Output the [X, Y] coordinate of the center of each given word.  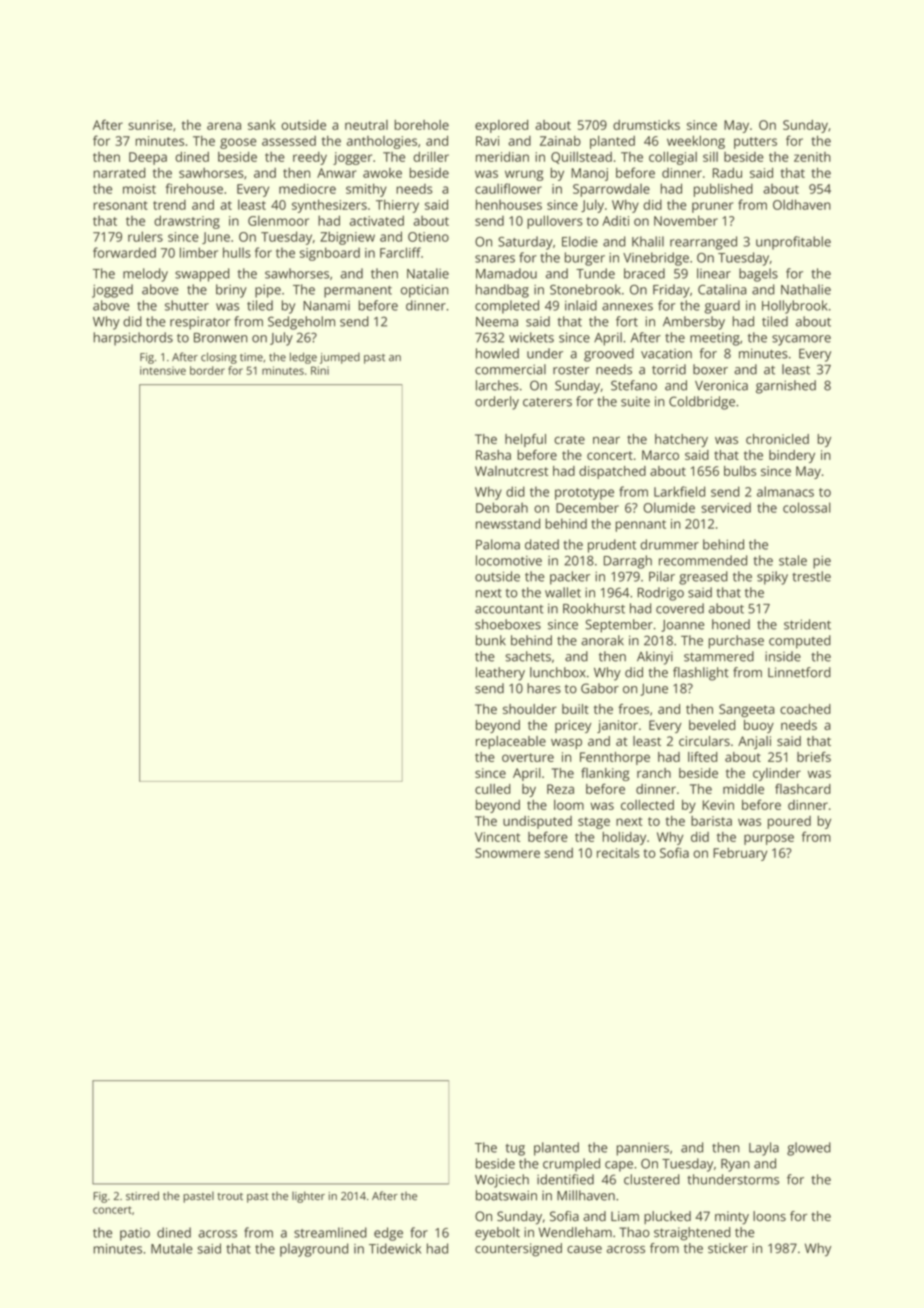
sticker [728, 1248]
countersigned [518, 1250]
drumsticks [646, 125]
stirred [142, 1196]
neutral [366, 125]
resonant [120, 205]
